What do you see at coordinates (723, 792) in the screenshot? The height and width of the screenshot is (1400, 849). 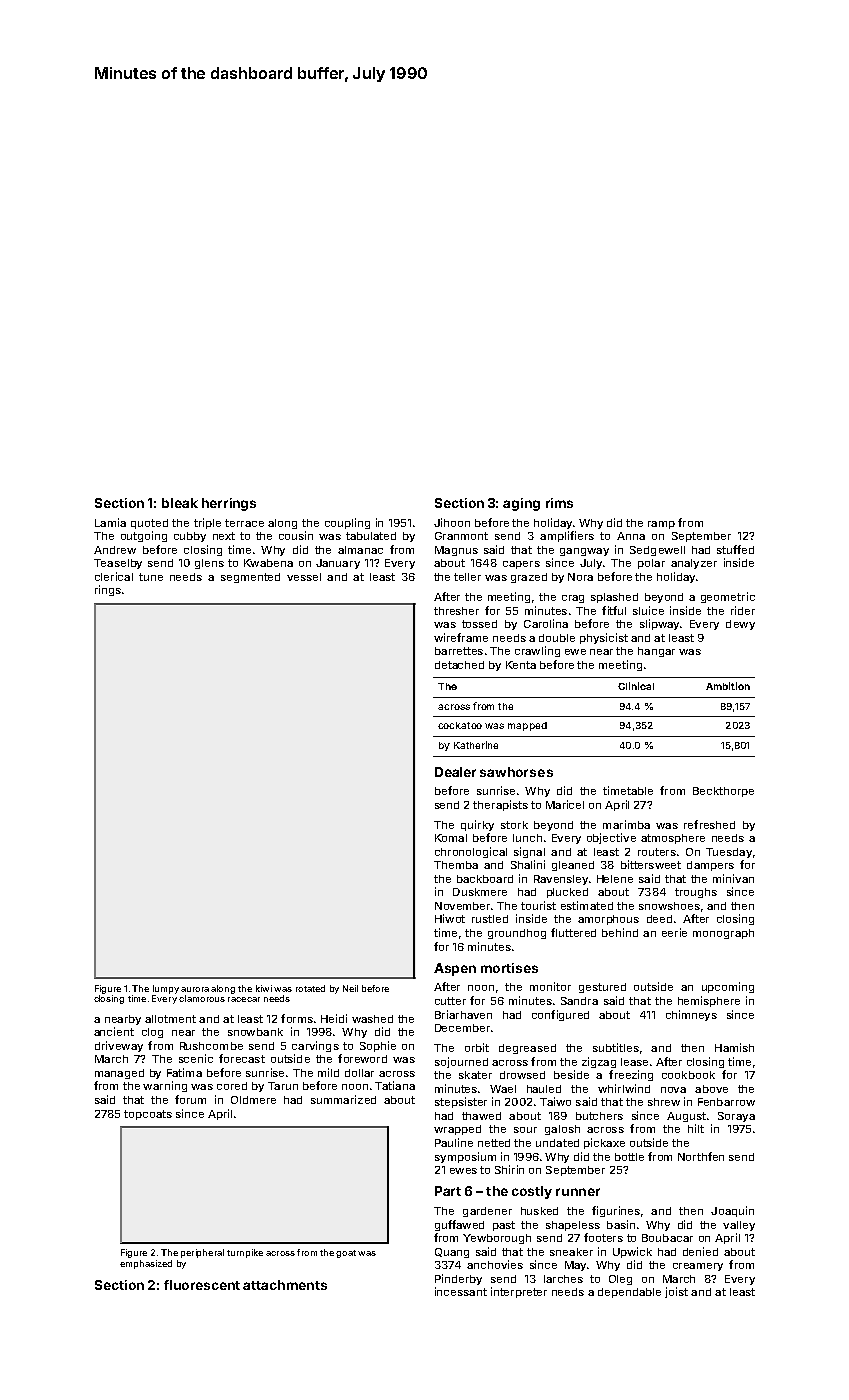 I see `Beckthorpe` at bounding box center [723, 792].
